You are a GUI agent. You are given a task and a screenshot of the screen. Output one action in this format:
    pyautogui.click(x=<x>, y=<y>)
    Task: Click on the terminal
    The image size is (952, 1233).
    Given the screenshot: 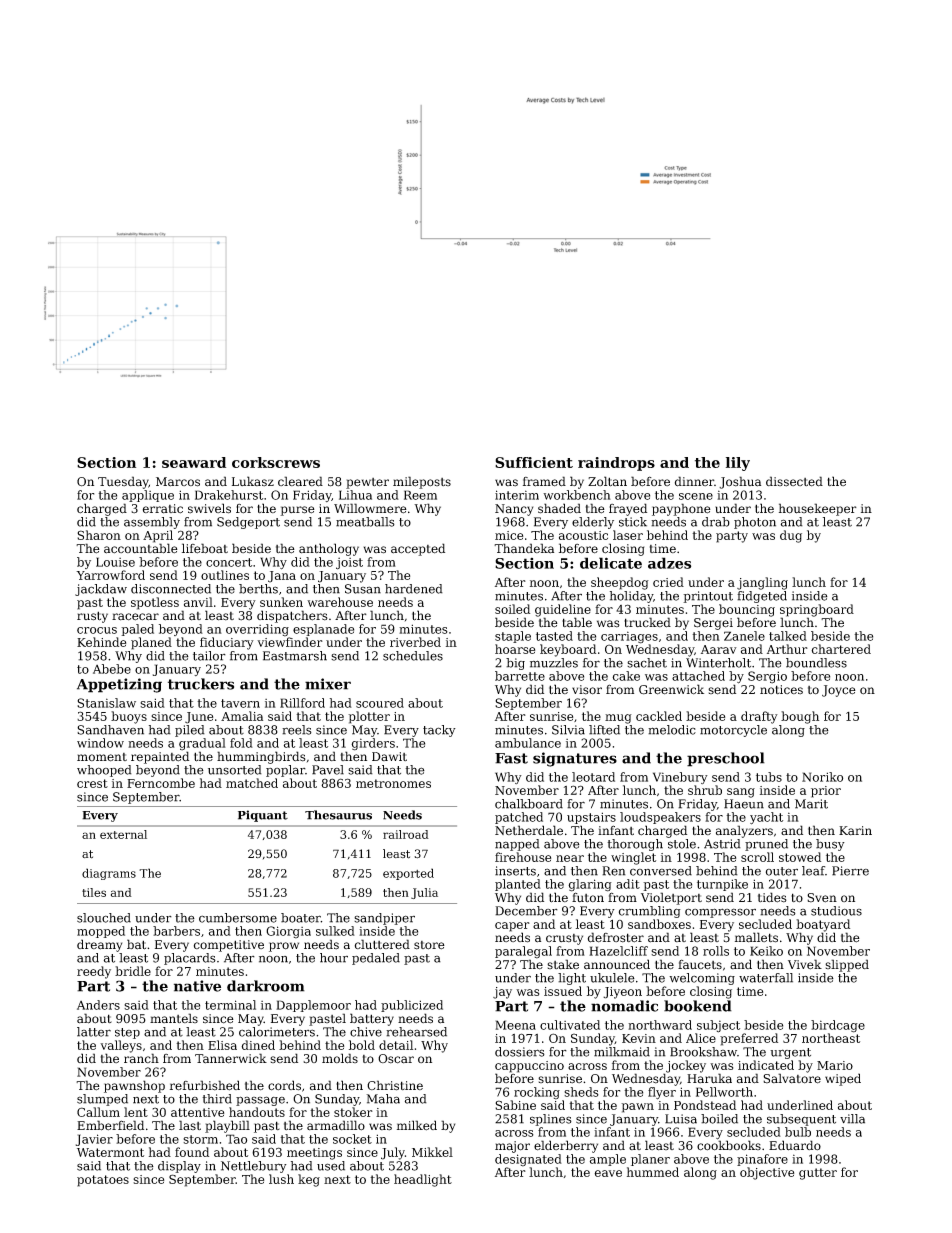 What is the action you would take?
    pyautogui.click(x=230, y=1005)
